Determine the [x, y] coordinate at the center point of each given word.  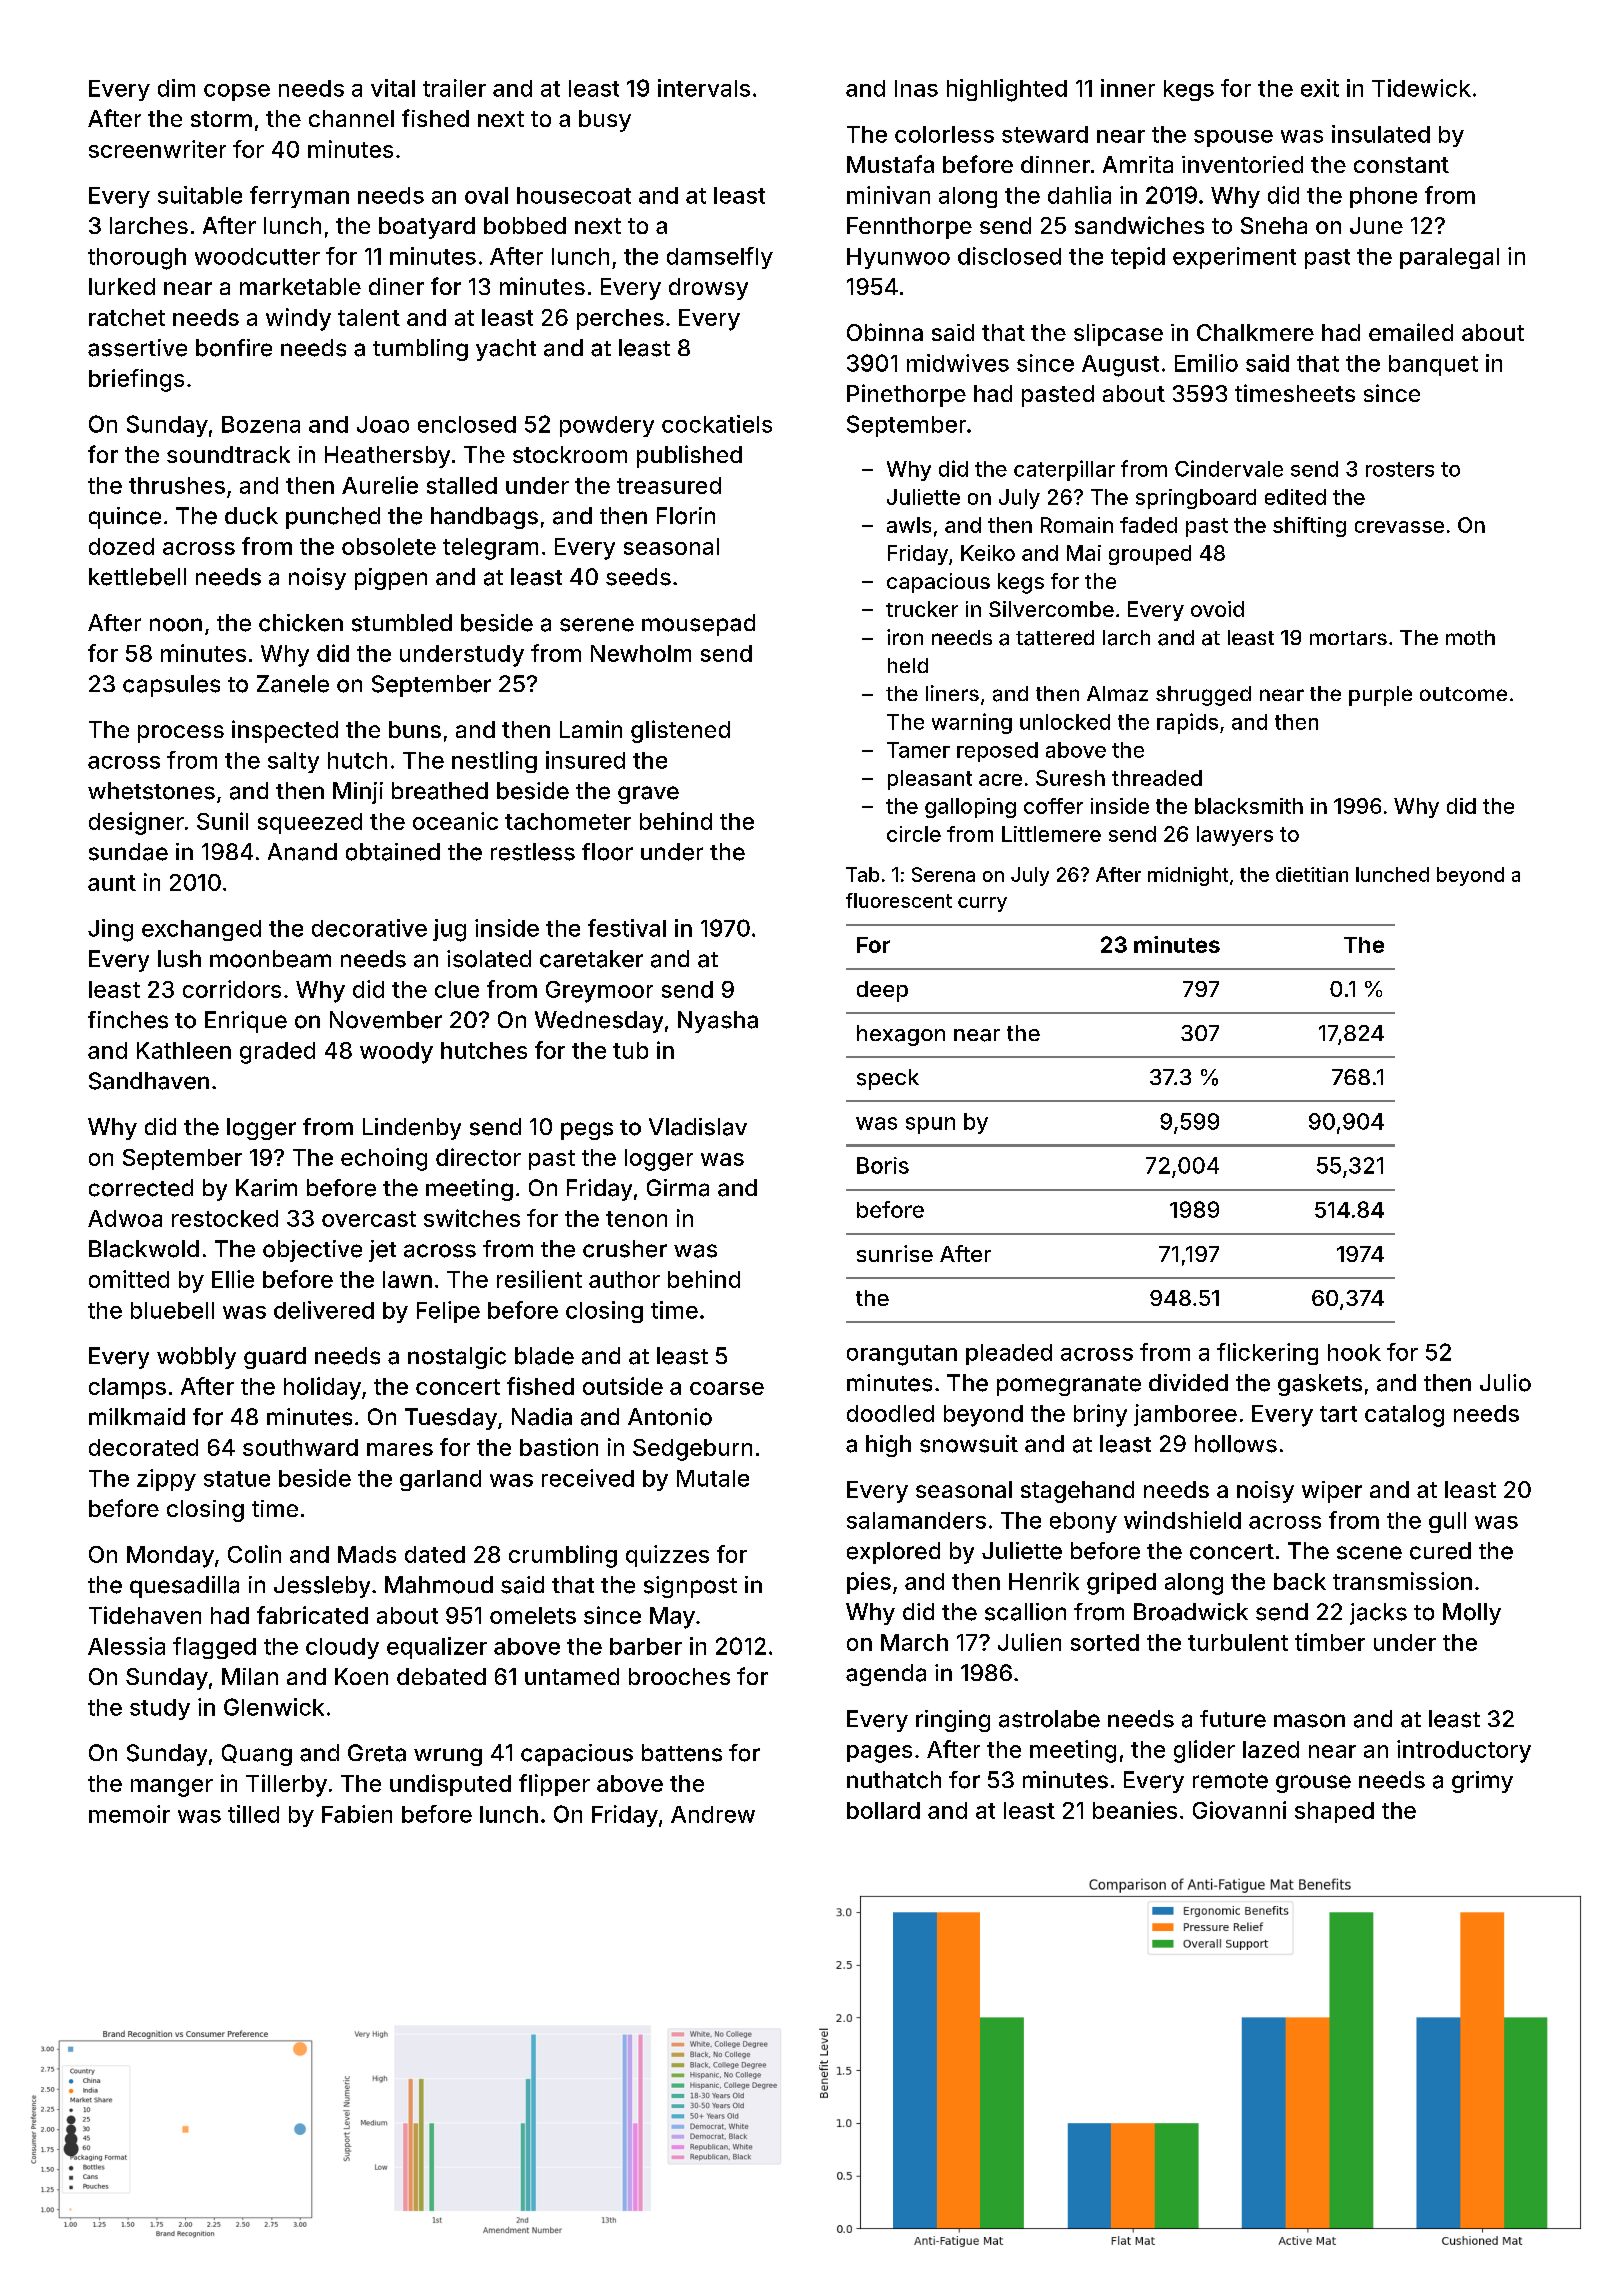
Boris [883, 1165]
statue [237, 1479]
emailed [1411, 332]
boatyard [427, 228]
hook [1354, 1352]
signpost [690, 1587]
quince [125, 518]
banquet [1433, 365]
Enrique [246, 1022]
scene [1369, 1553]
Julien [1029, 1642]
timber [1330, 1642]
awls [909, 525]
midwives [958, 363]
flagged [214, 1648]
